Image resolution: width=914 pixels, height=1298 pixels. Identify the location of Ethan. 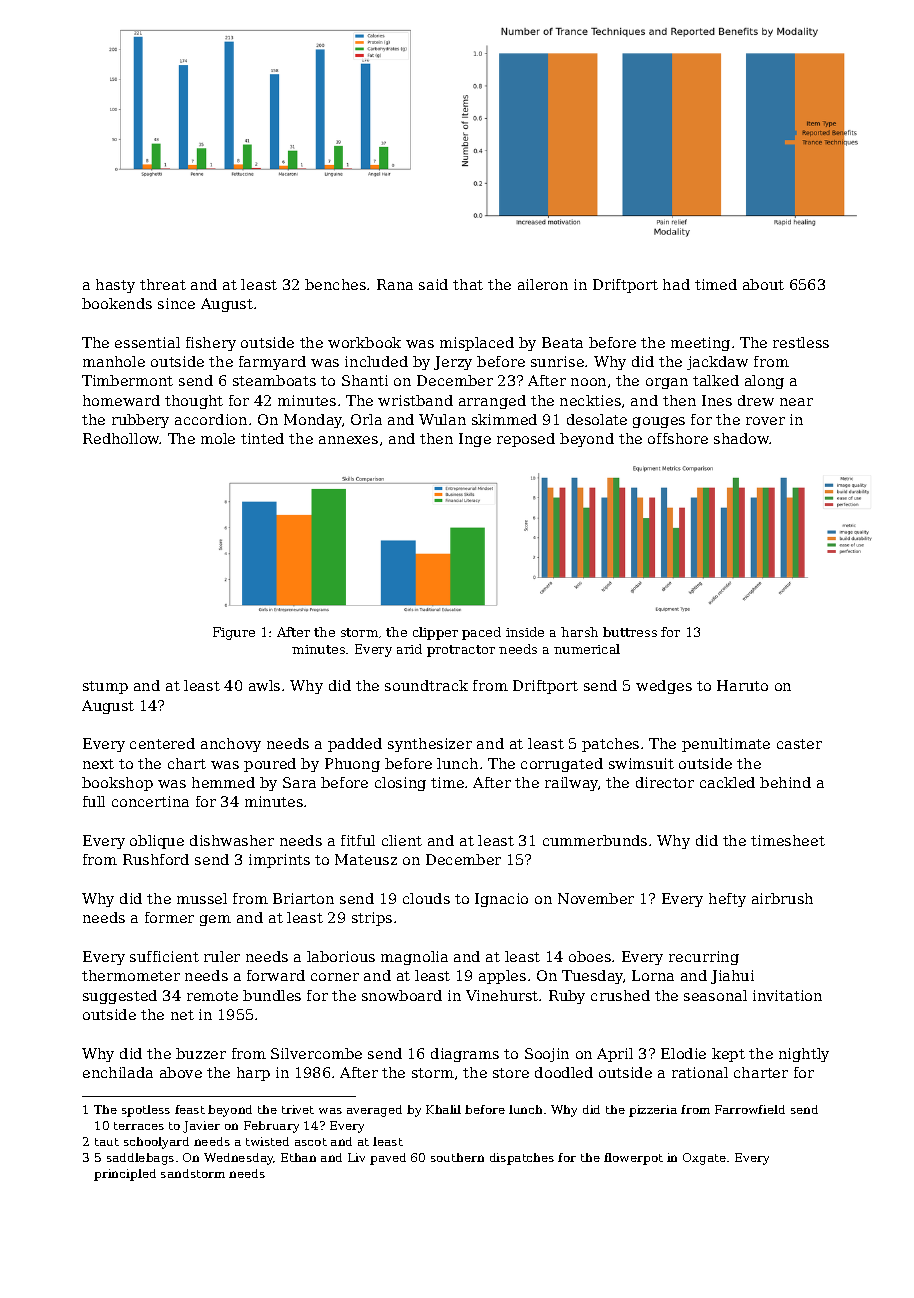
(298, 1157).
